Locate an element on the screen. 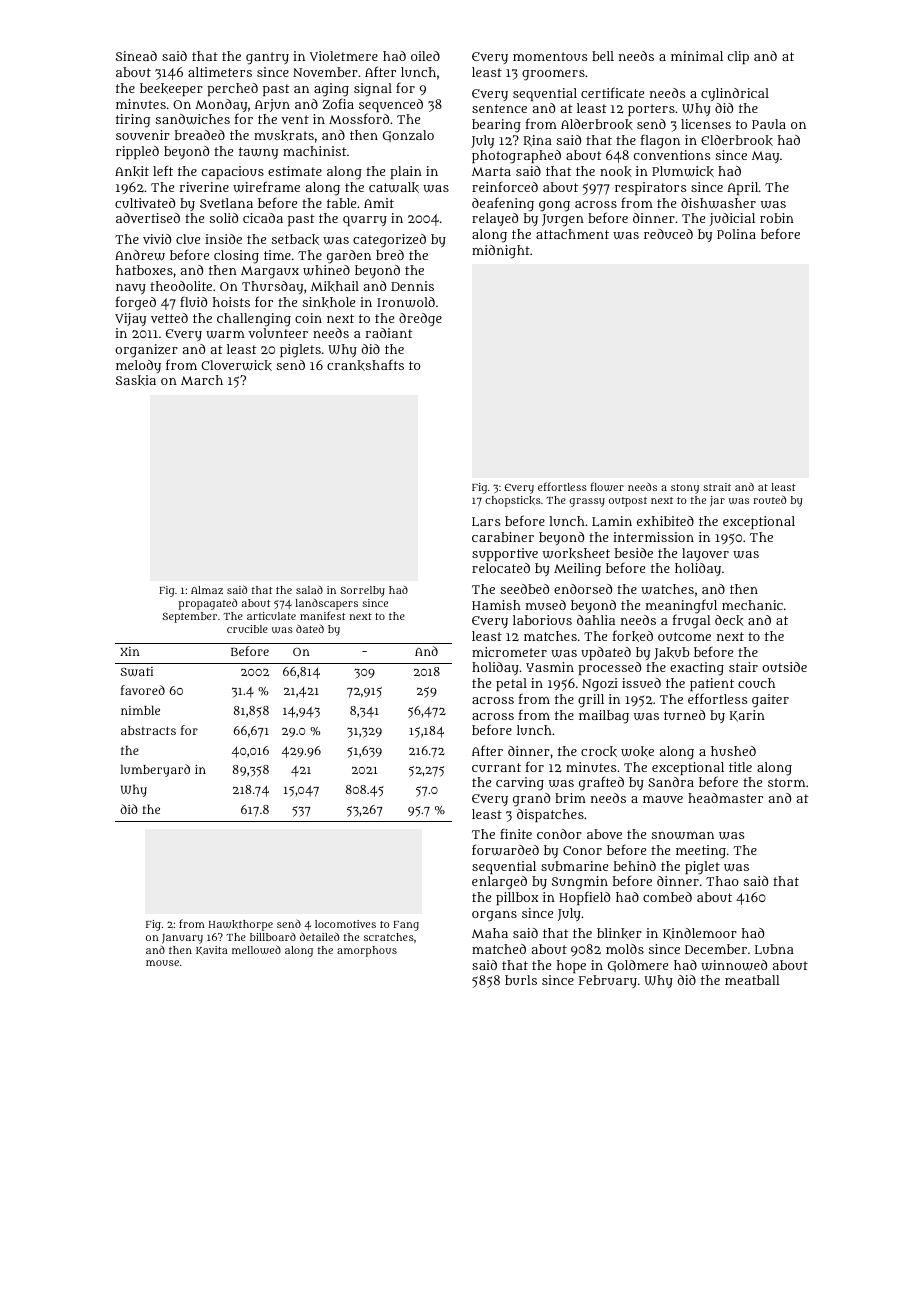 The height and width of the screenshot is (1308, 924). forwarded is located at coordinates (505, 849).
